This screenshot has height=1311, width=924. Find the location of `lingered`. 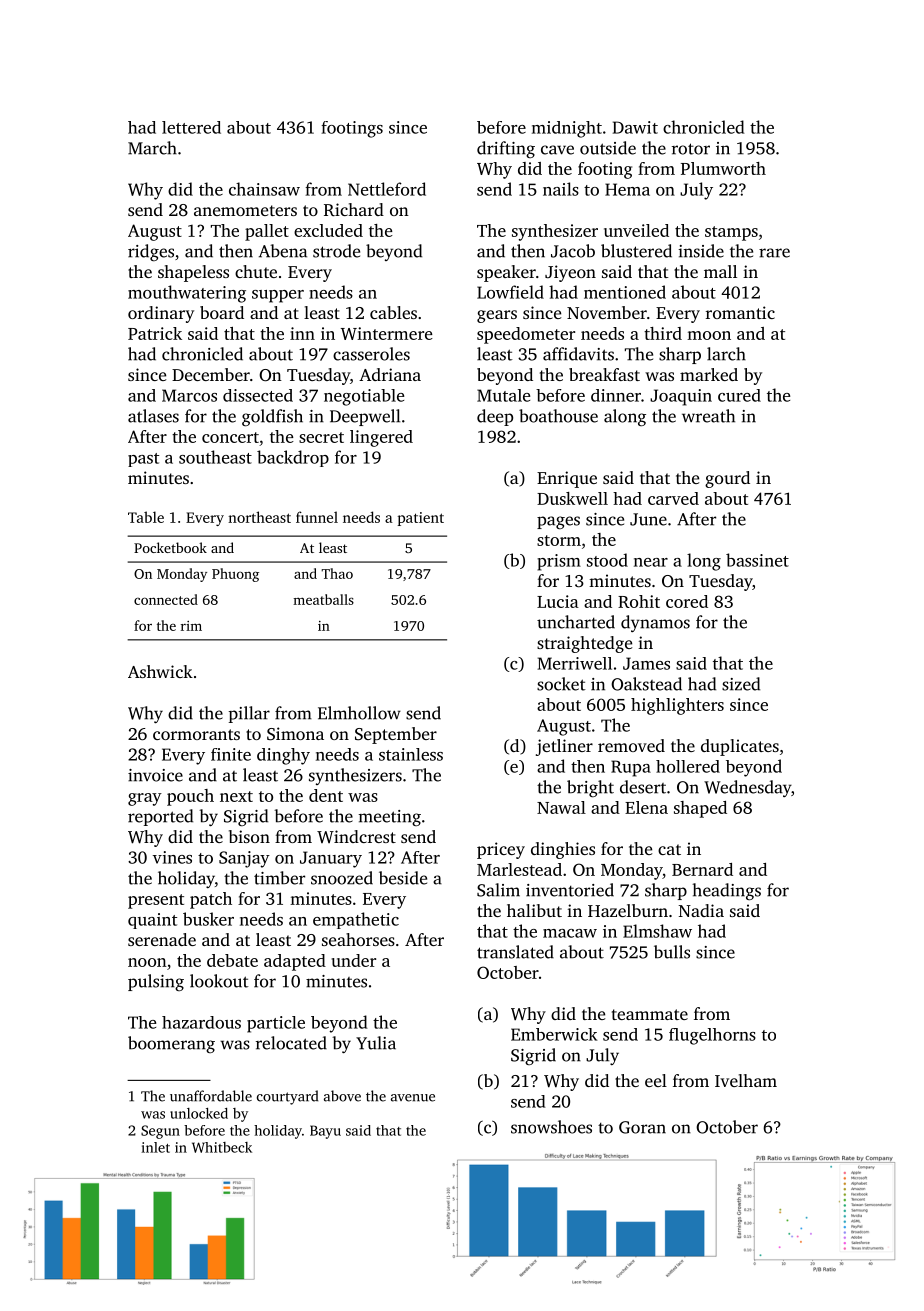

lingered is located at coordinates (381, 438).
